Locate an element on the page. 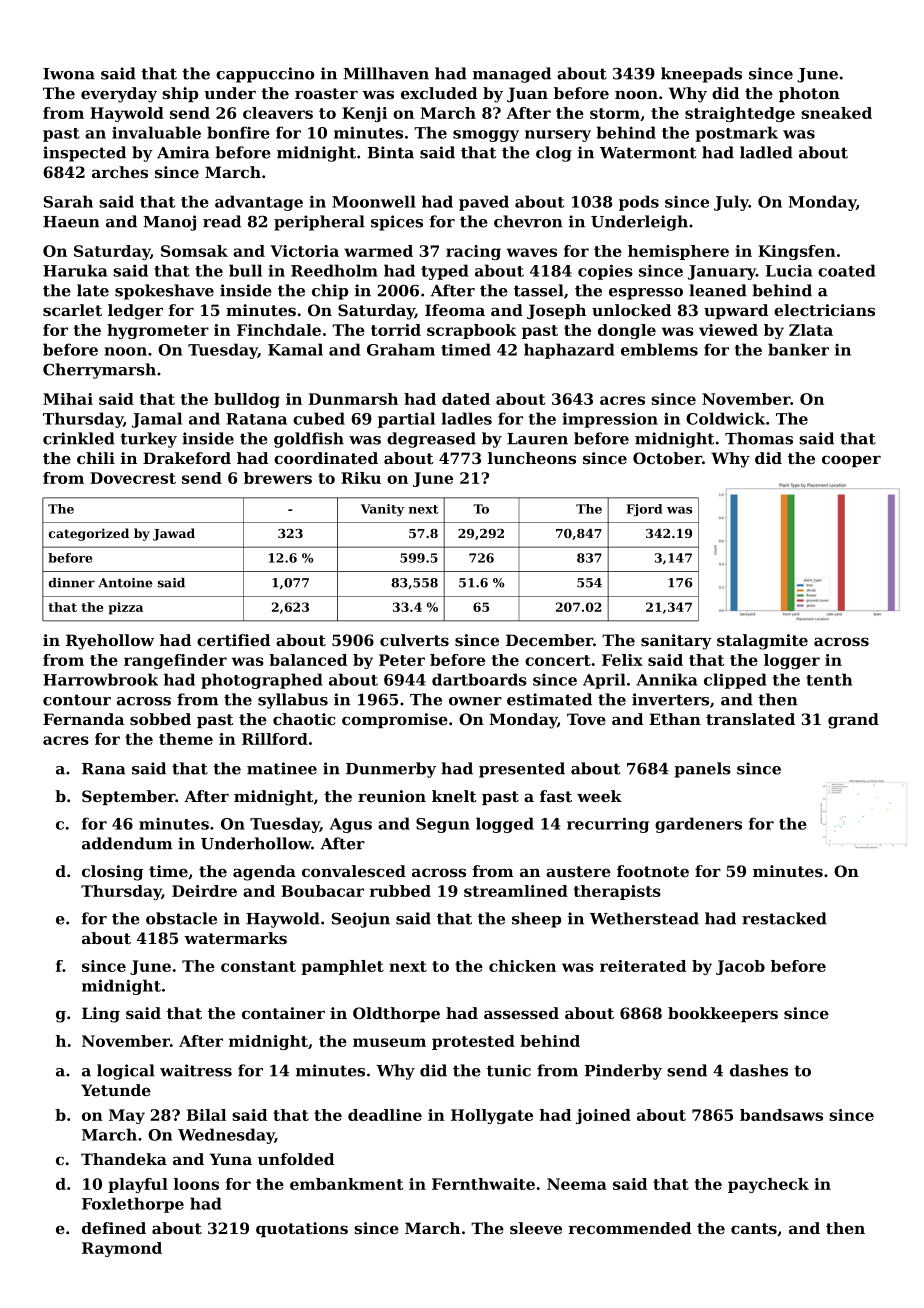 This document has height=1308, width=924. defined is located at coordinates (114, 1228).
